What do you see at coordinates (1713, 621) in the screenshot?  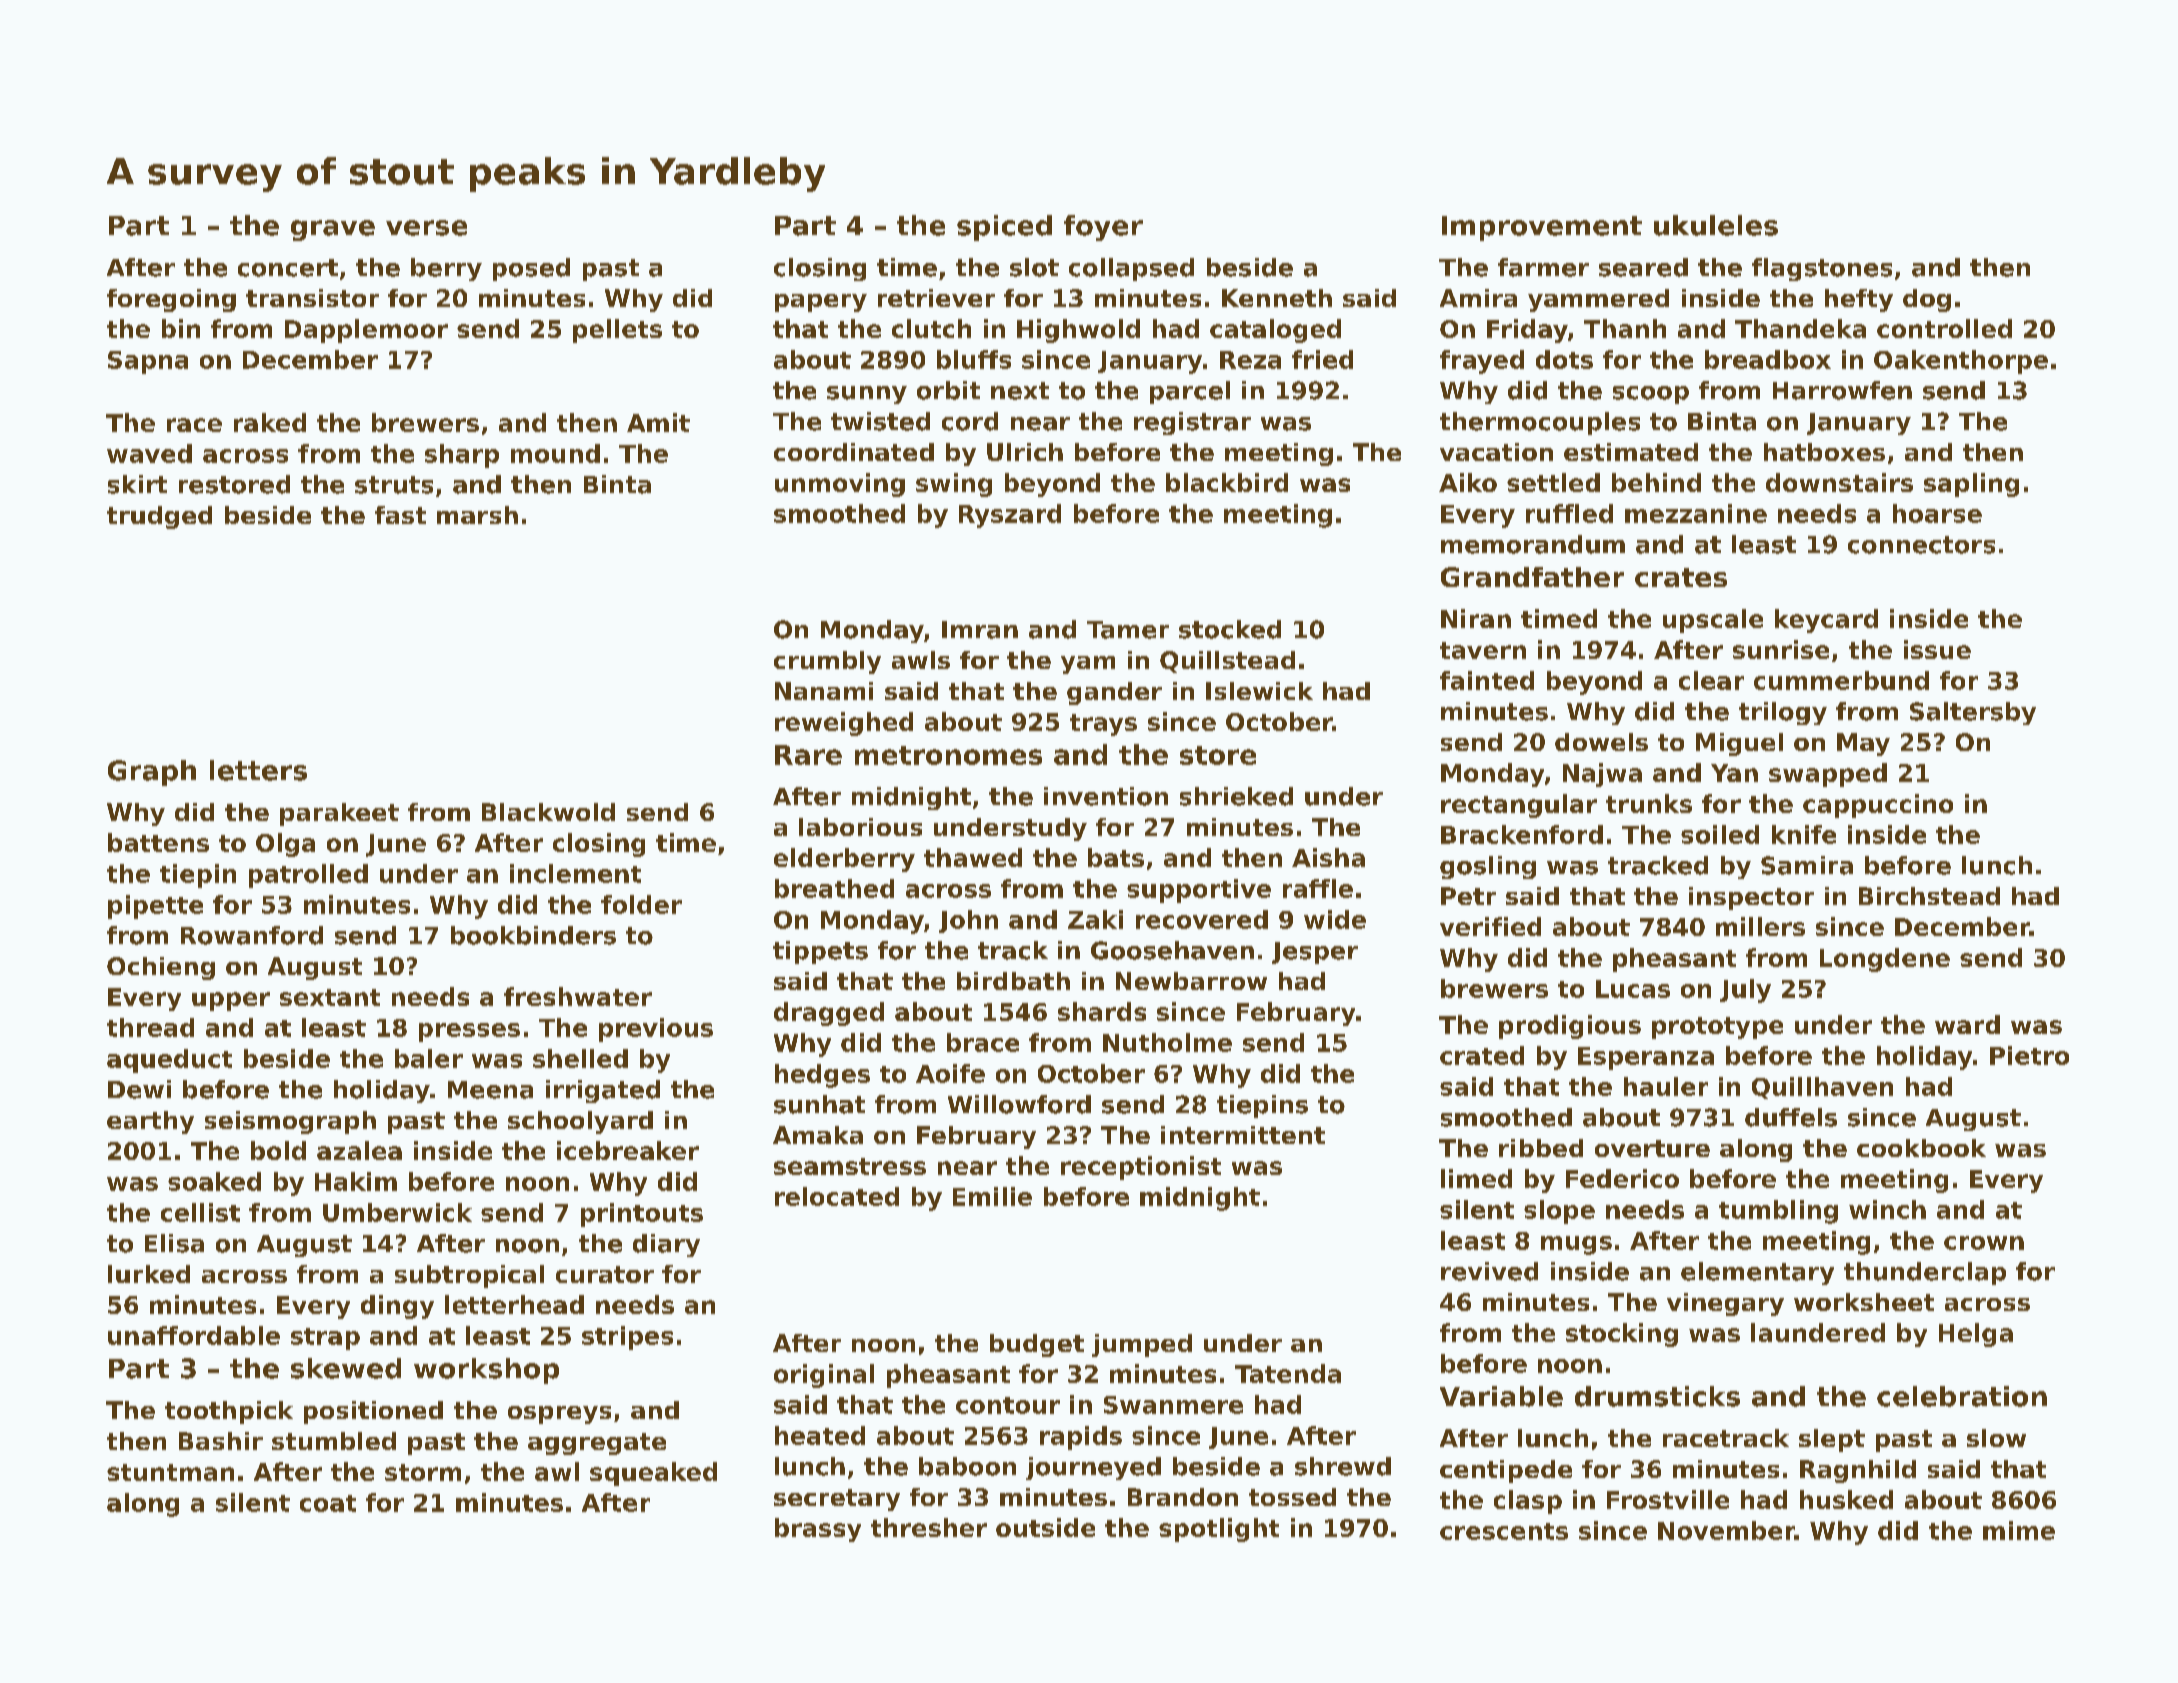 I see `upscale` at bounding box center [1713, 621].
